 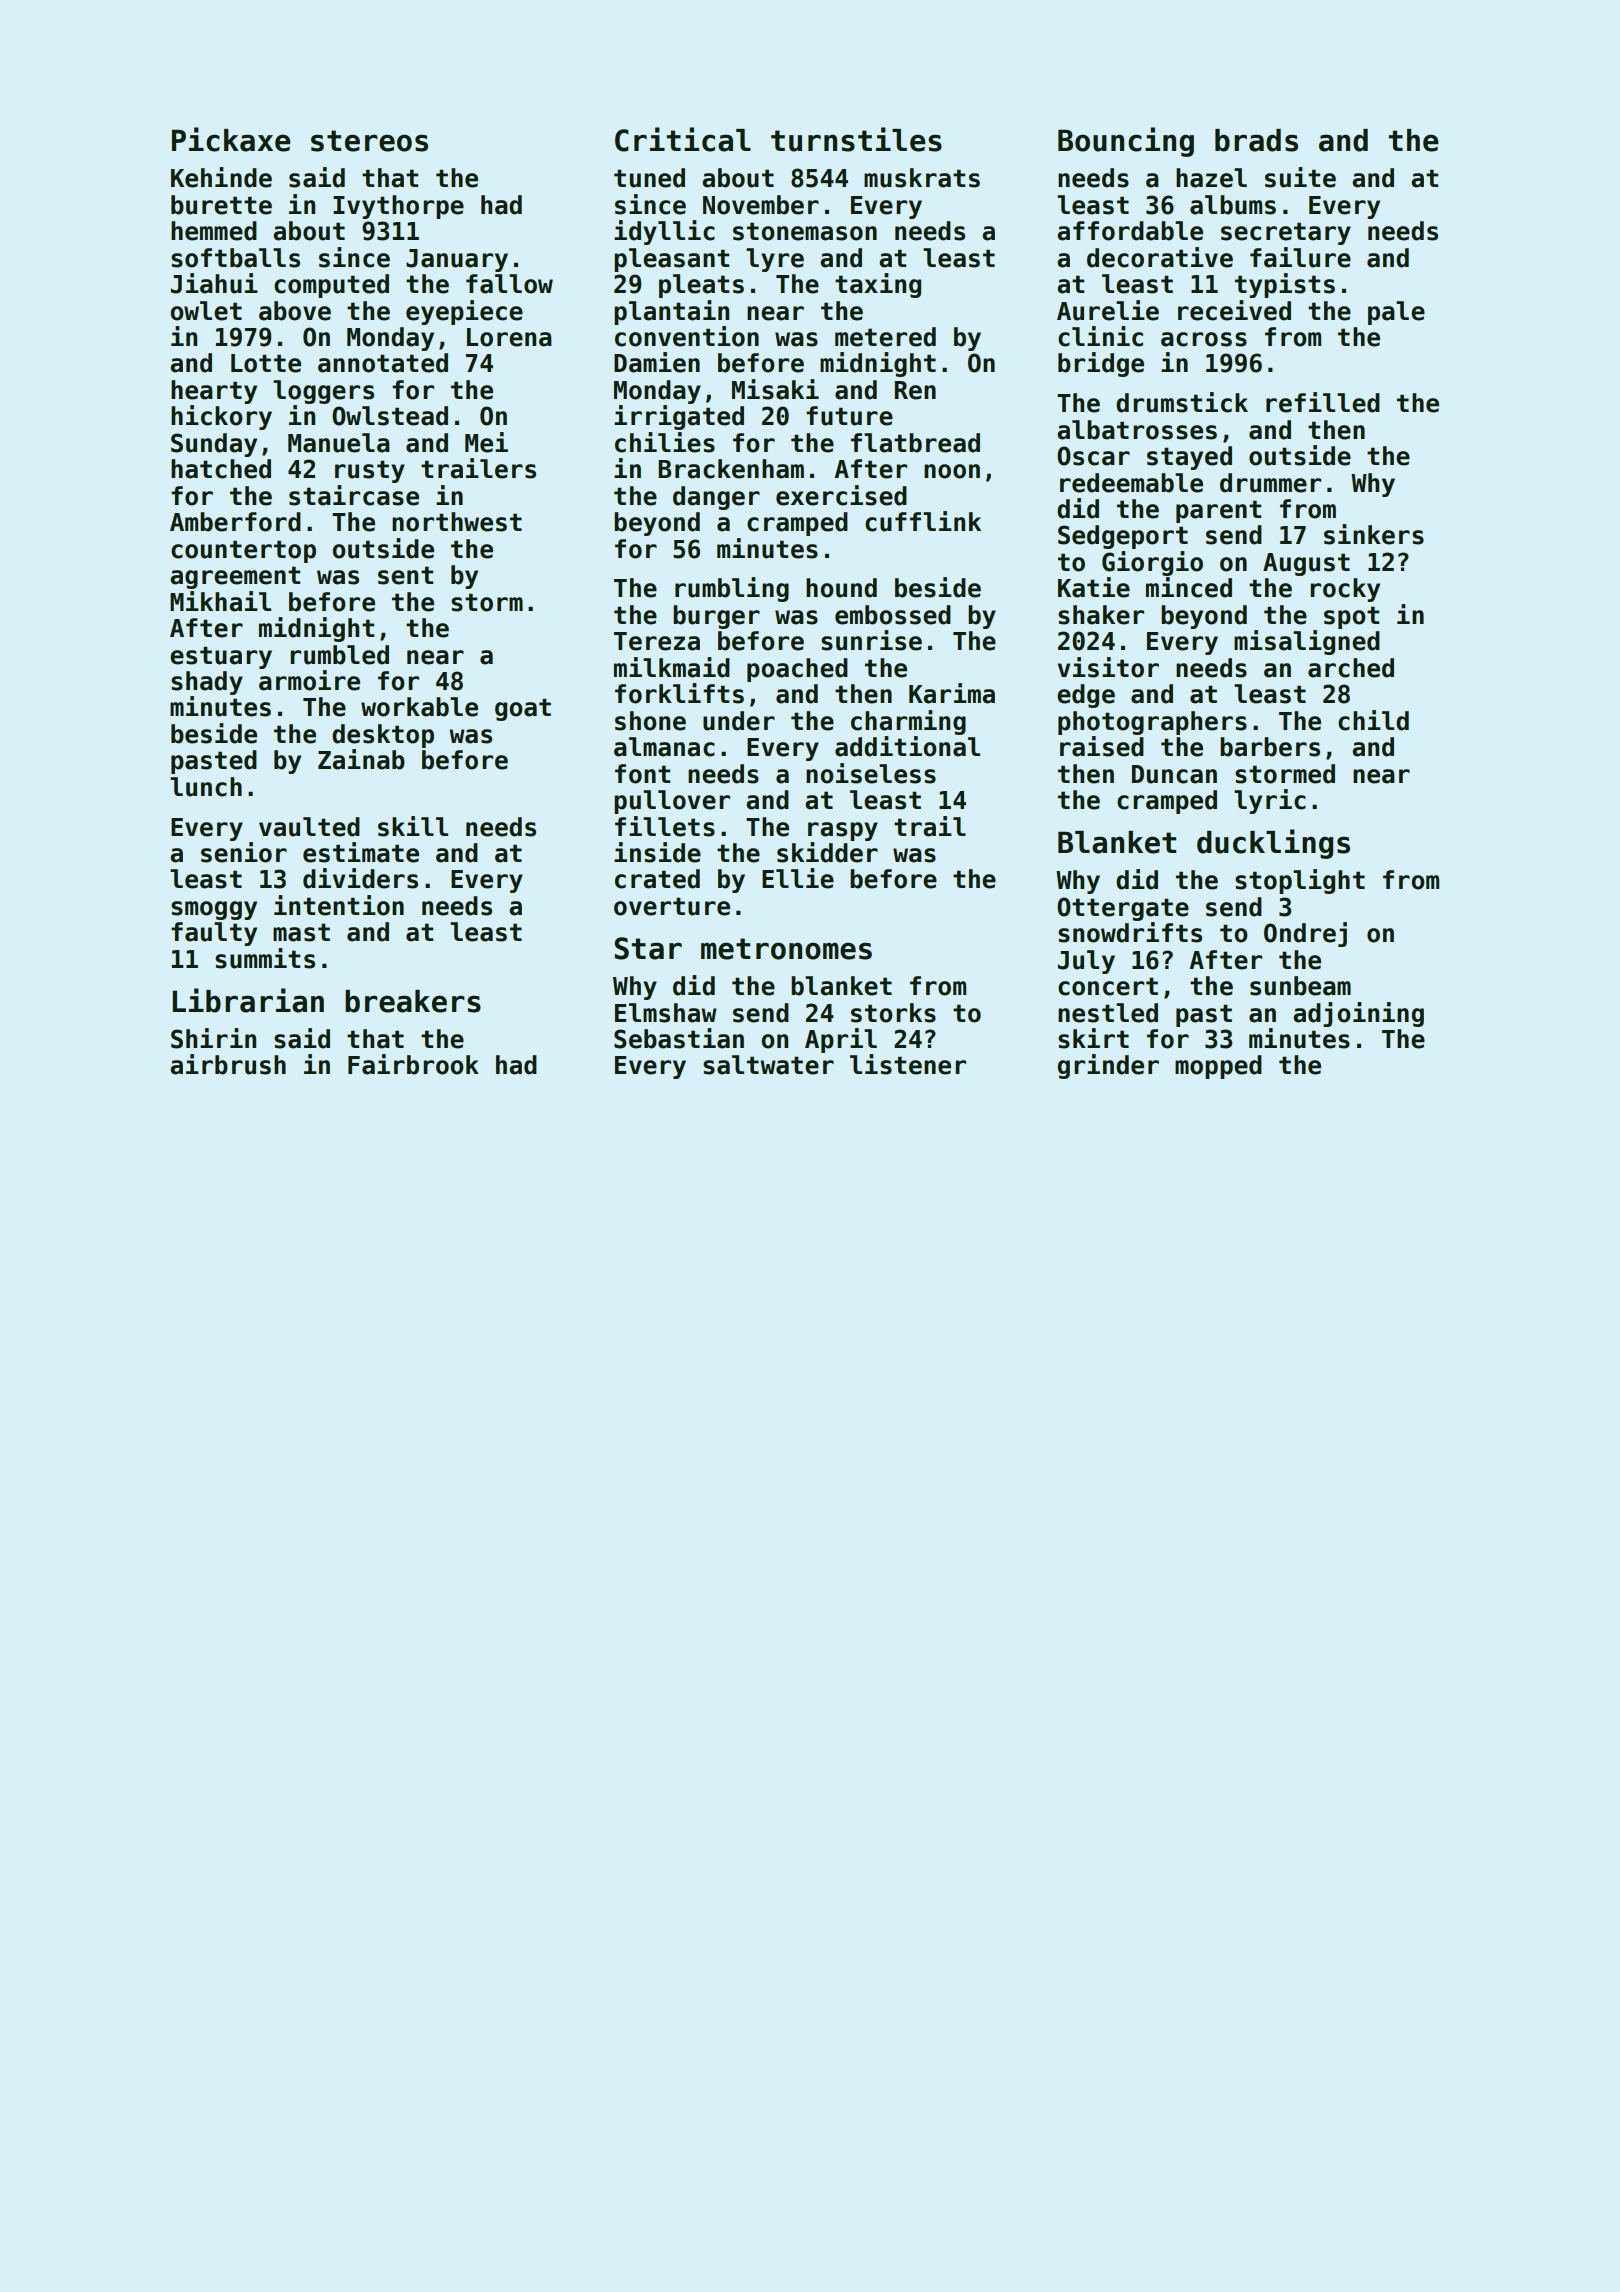 I want to click on workable, so click(x=419, y=707).
